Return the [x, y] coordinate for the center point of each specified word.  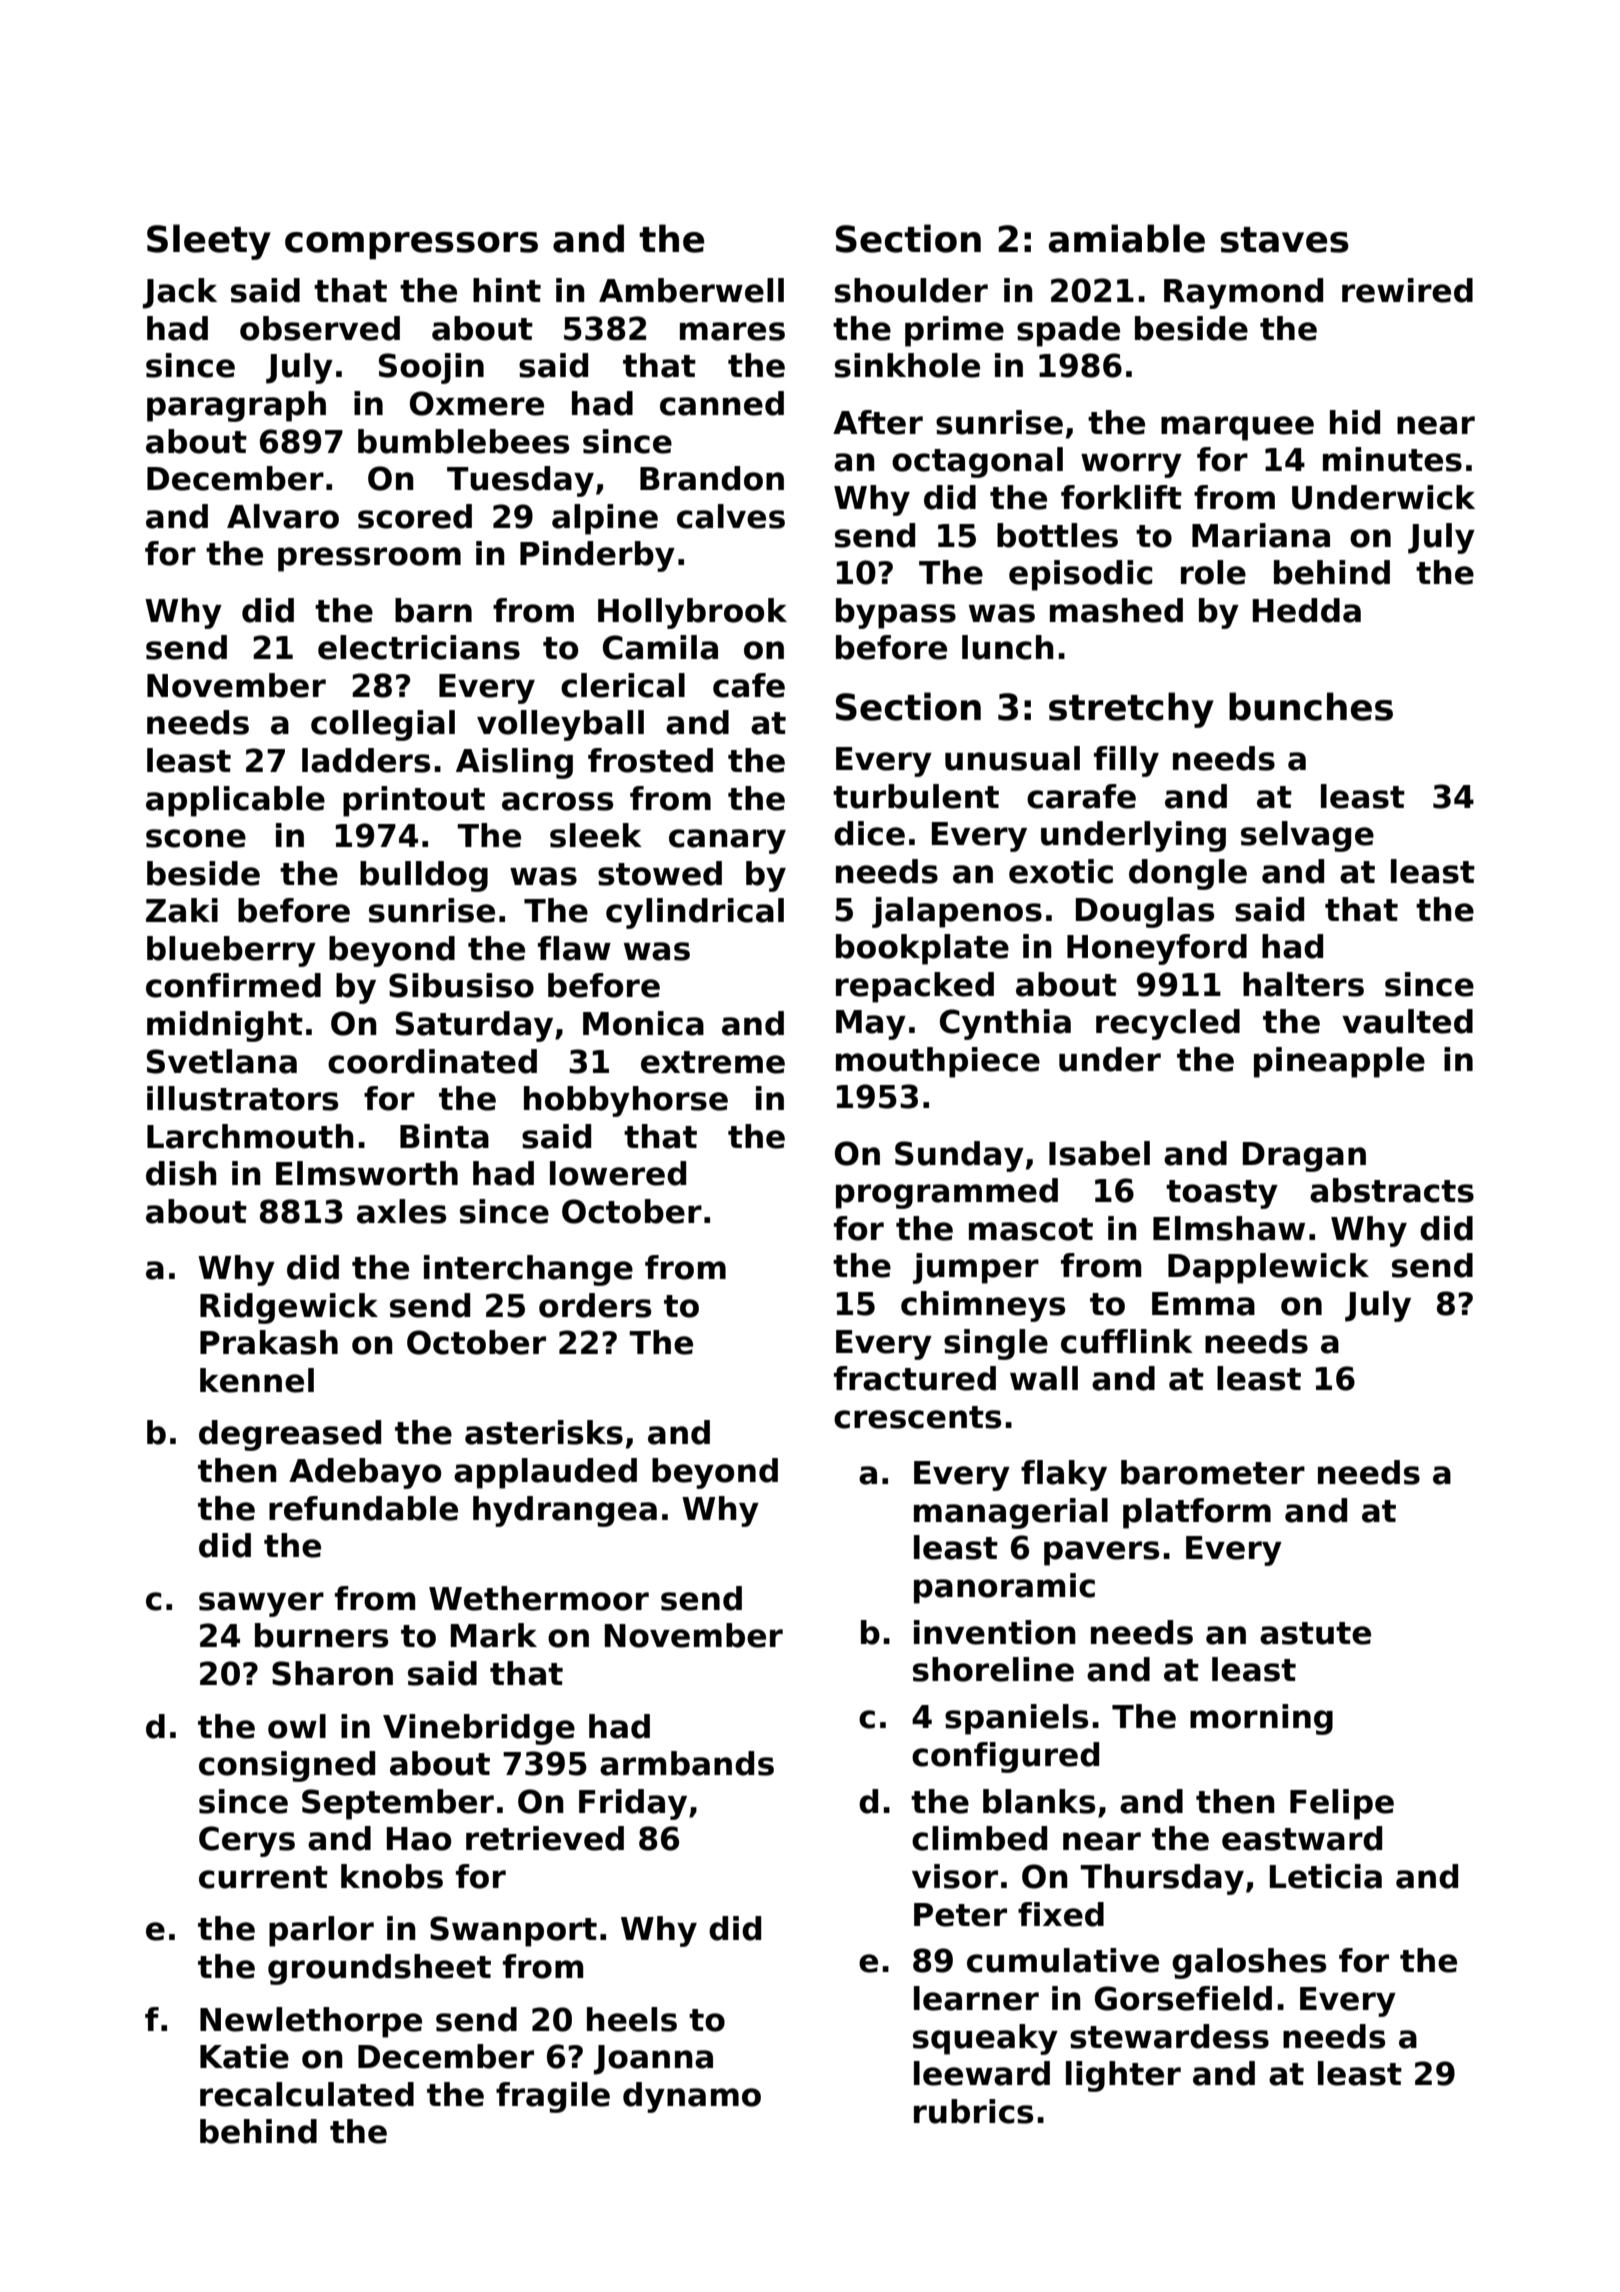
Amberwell [691, 290]
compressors [411, 246]
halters [1303, 984]
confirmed [233, 985]
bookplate [922, 949]
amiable [1127, 238]
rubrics [973, 2111]
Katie [244, 2056]
